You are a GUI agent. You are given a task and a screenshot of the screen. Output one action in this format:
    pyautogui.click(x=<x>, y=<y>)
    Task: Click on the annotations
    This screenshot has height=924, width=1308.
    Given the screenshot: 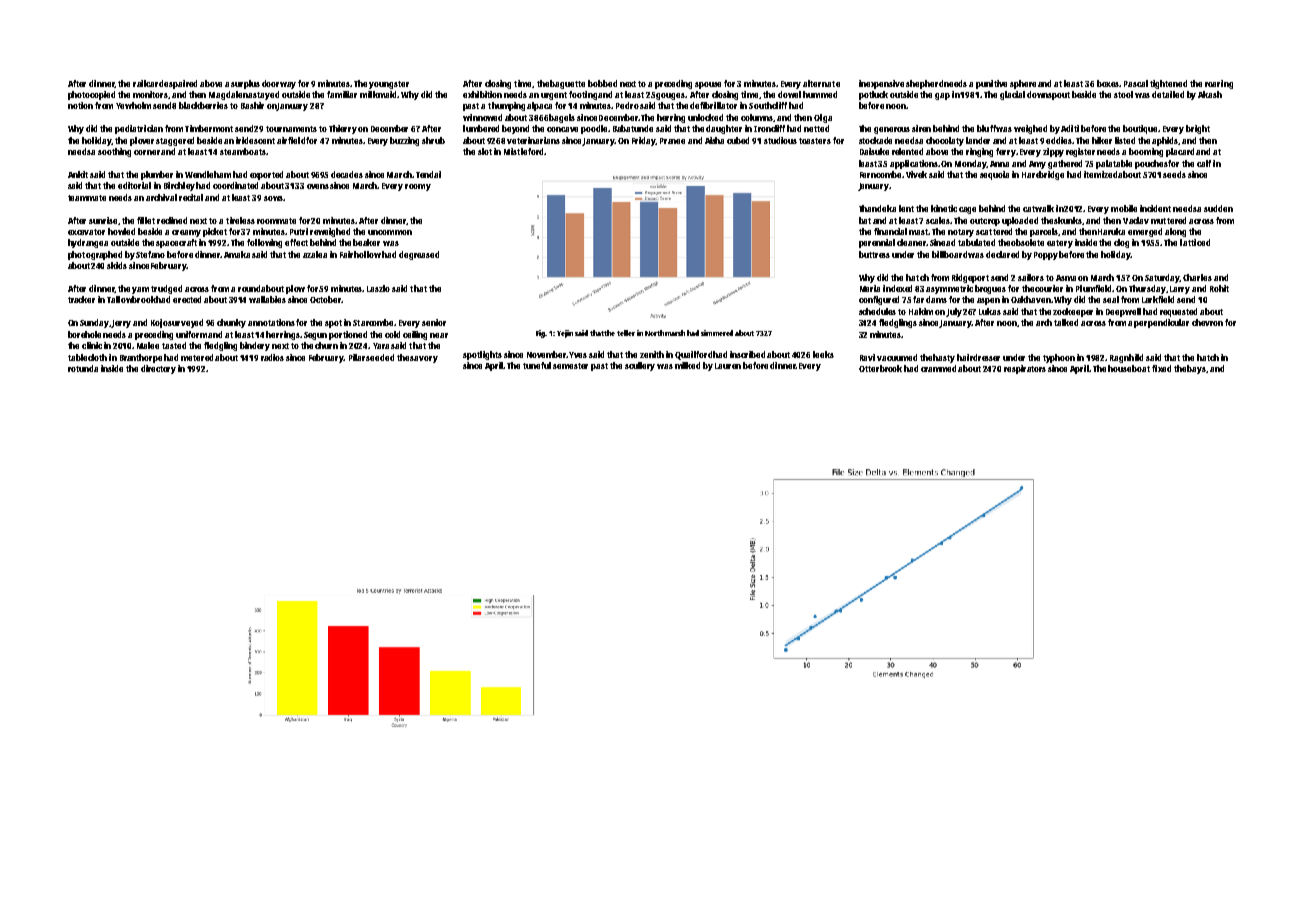 What is the action you would take?
    pyautogui.click(x=271, y=322)
